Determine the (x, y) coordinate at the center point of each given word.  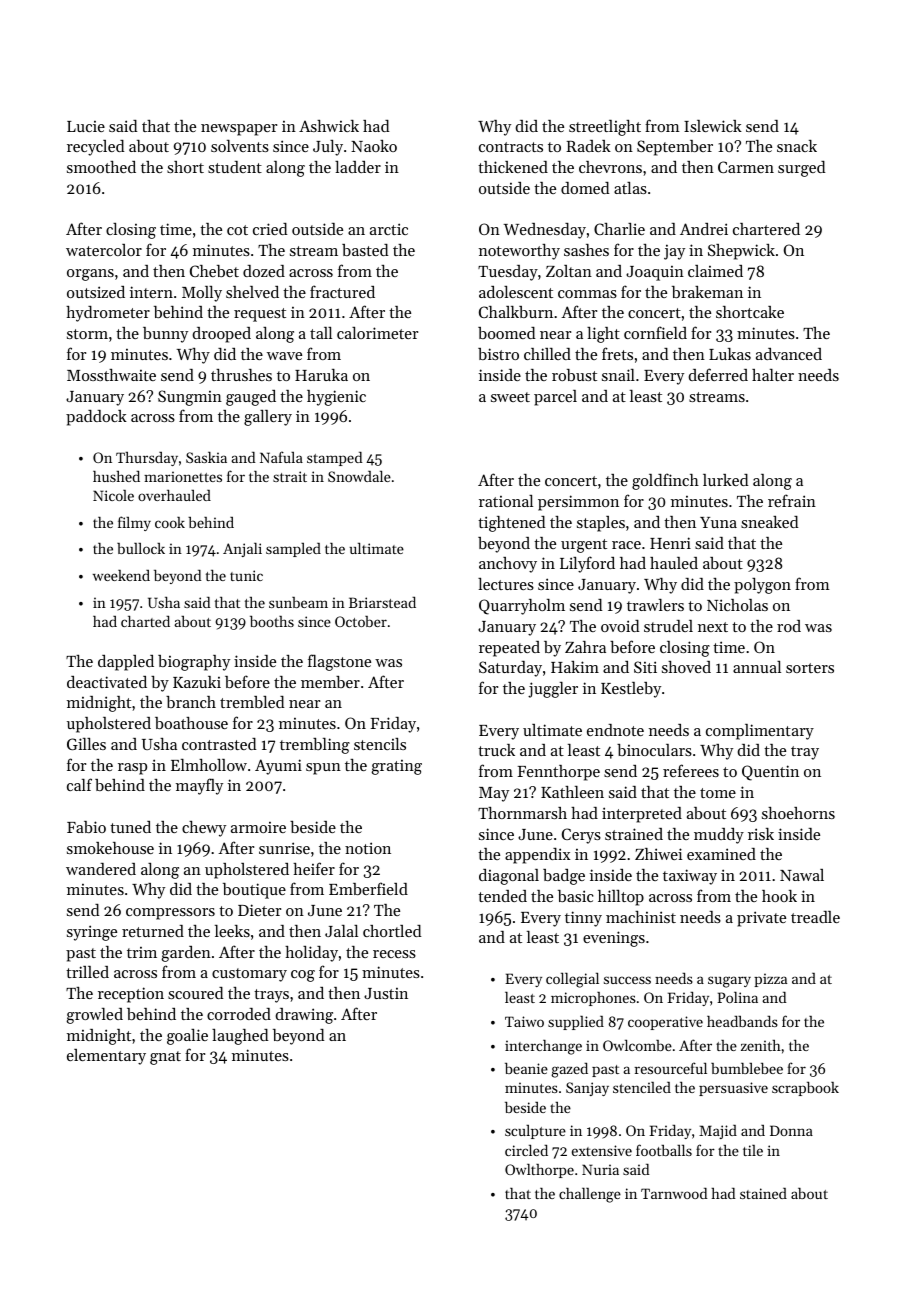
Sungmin (190, 398)
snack (797, 146)
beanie (526, 1068)
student (235, 167)
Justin (386, 993)
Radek (588, 146)
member (330, 682)
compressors (170, 914)
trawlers (655, 605)
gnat (165, 1058)
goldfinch (665, 481)
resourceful (670, 1068)
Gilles (86, 744)
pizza (770, 980)
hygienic (336, 398)
